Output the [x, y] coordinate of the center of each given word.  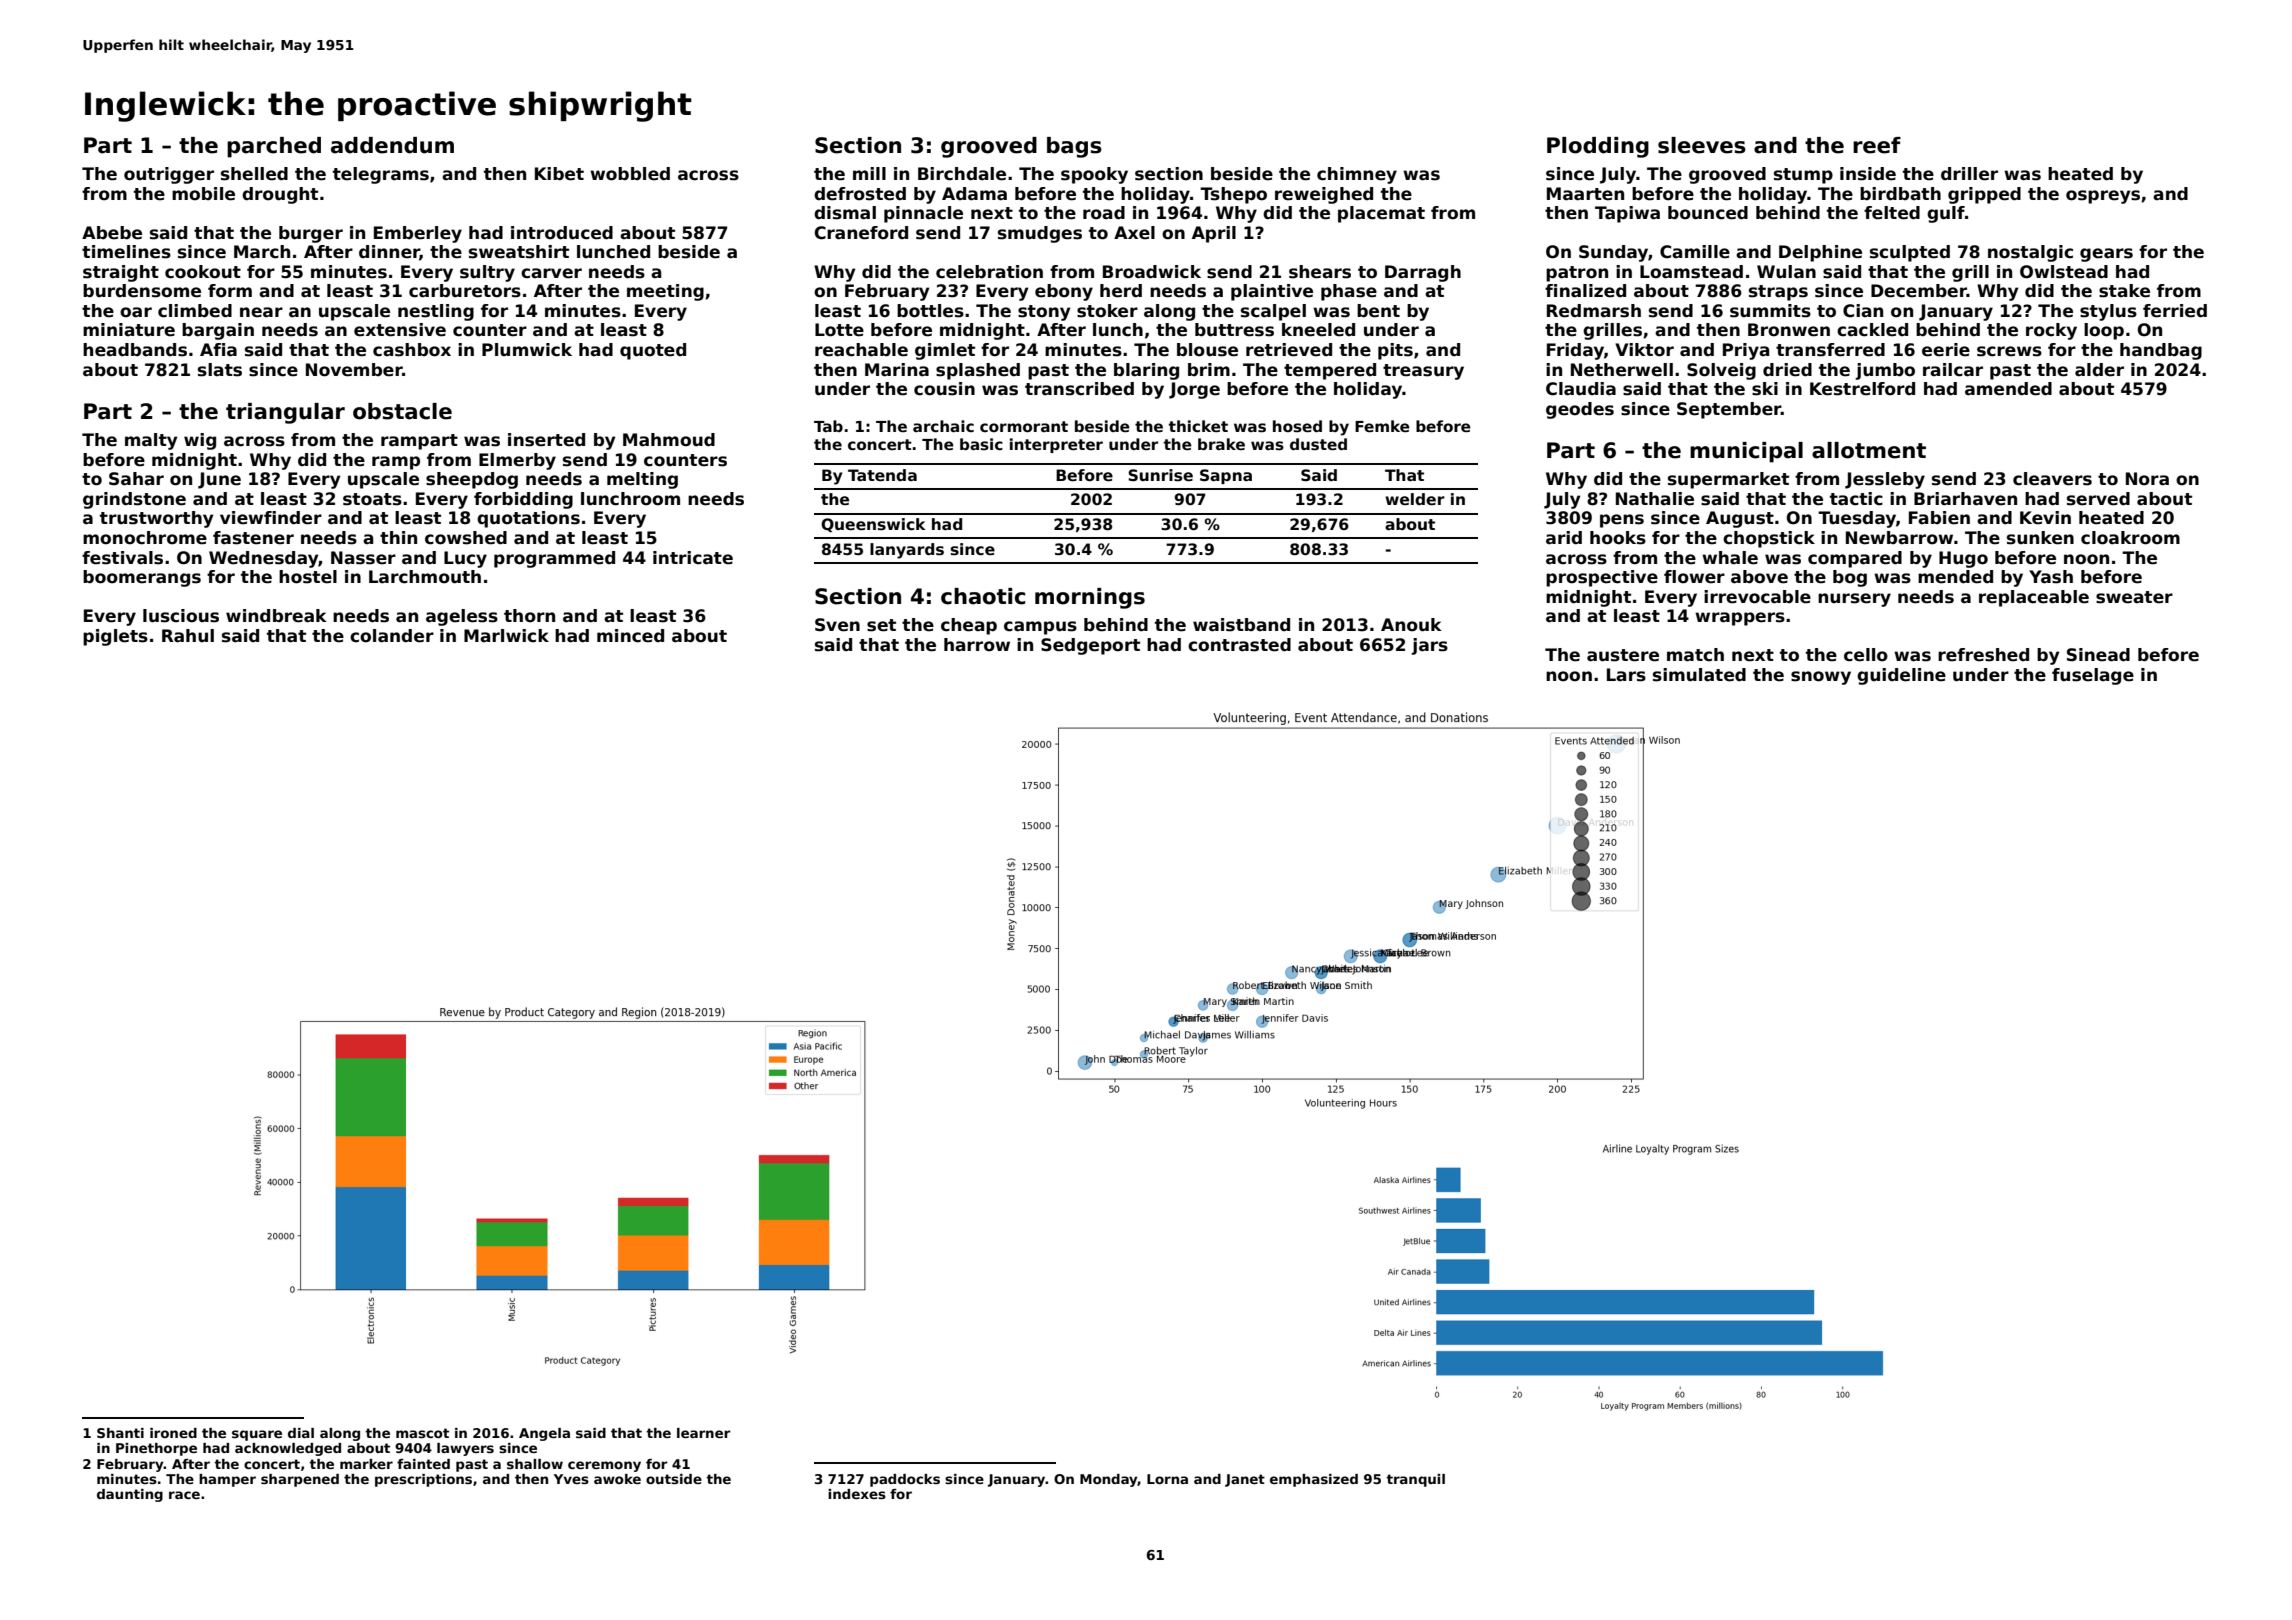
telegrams [381, 175]
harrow [977, 645]
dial [301, 1433]
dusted [1318, 444]
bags [1074, 147]
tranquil [1415, 1480]
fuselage [2093, 676]
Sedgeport [1090, 646]
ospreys [2103, 197]
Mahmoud [669, 440]
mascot [422, 1433]
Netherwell [1622, 370]
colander [392, 636]
